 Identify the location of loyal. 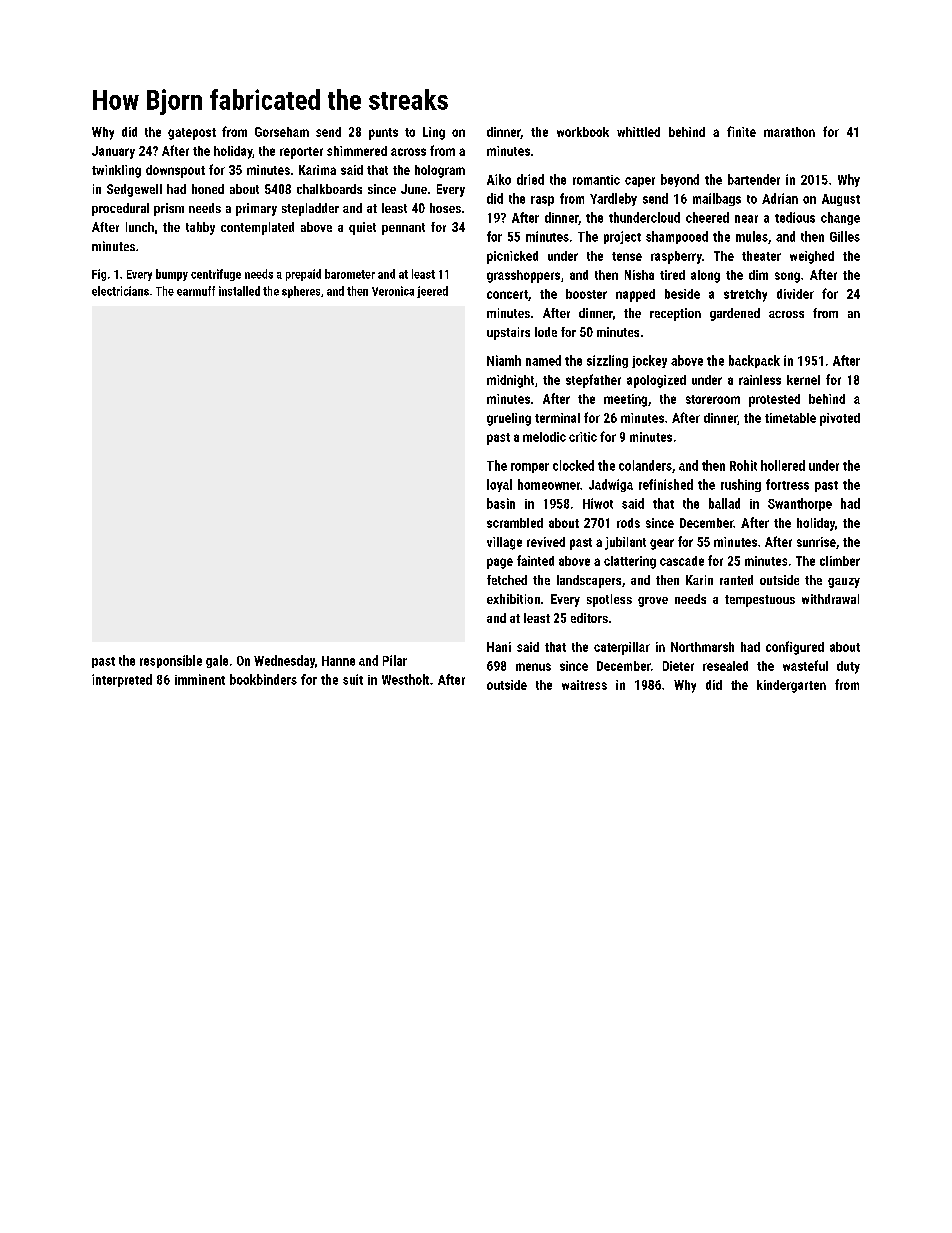
(499, 485).
